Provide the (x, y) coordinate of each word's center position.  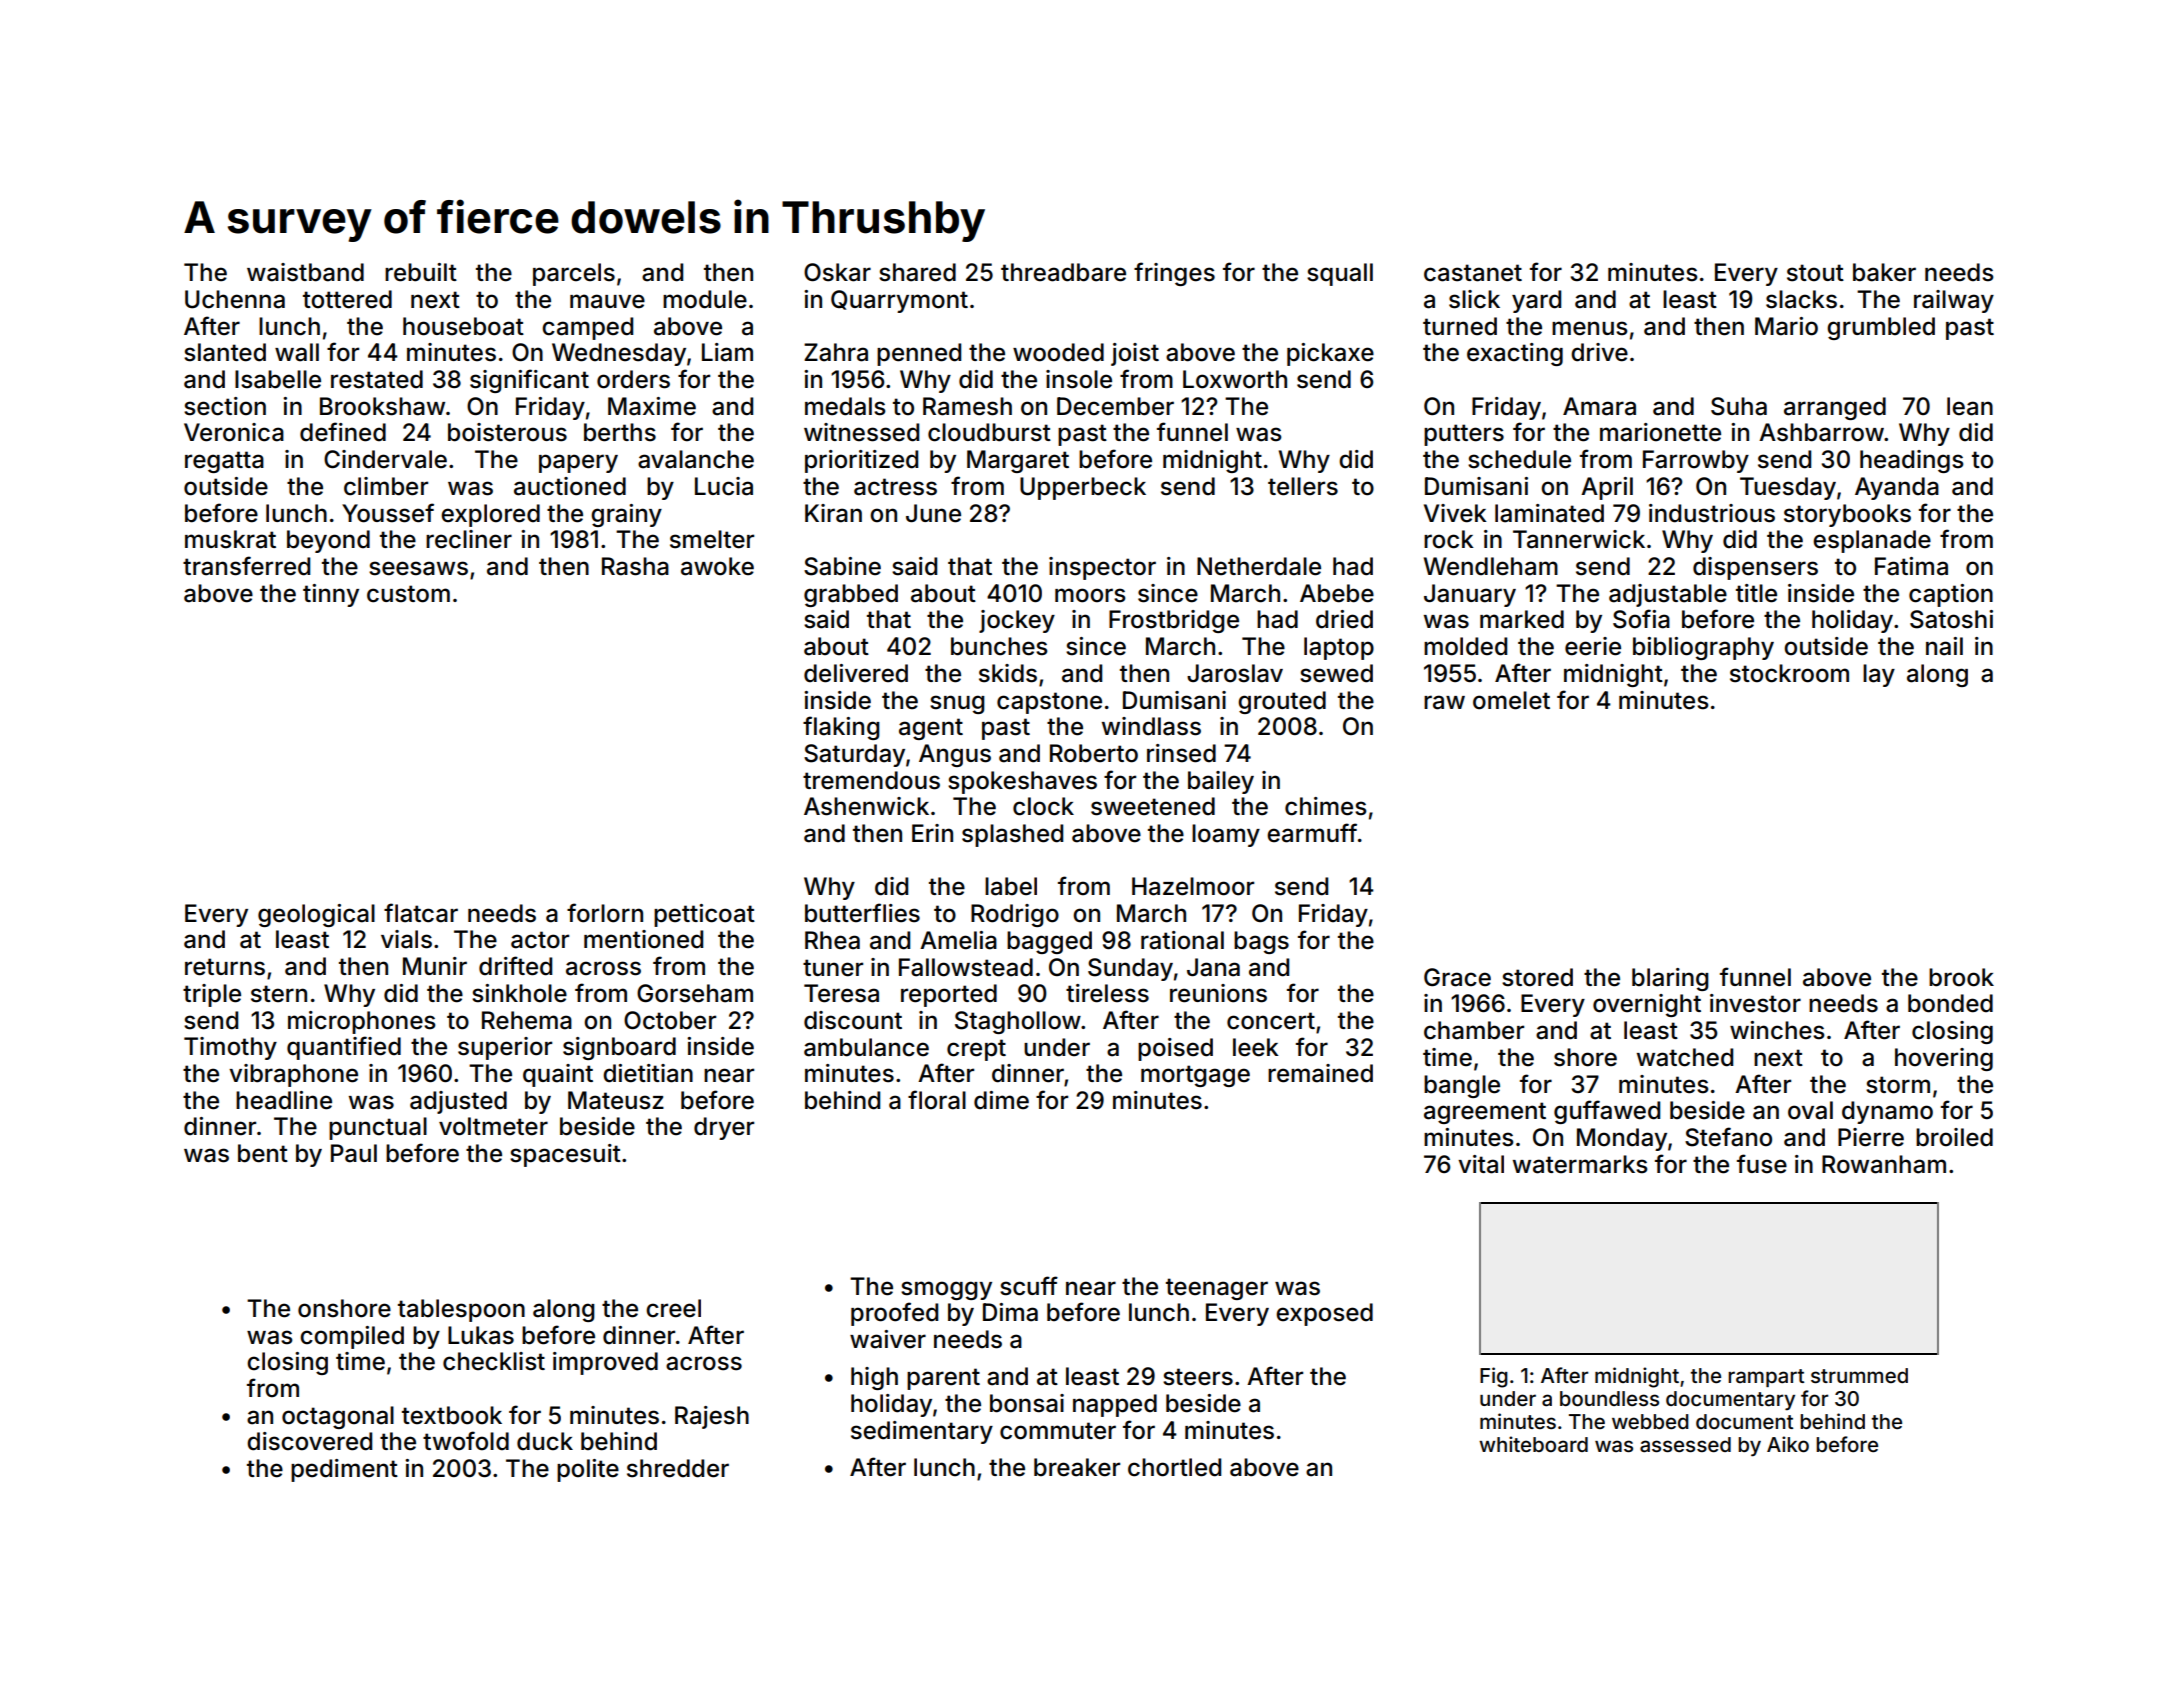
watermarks (1580, 1164)
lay (1879, 675)
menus (1590, 328)
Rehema (527, 1020)
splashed (1012, 835)
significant (529, 381)
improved (605, 1363)
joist (1135, 354)
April (1607, 488)
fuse (1762, 1164)
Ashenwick (866, 806)
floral (937, 1100)
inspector (1102, 568)
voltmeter (493, 1126)
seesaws (418, 568)
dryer (724, 1128)
